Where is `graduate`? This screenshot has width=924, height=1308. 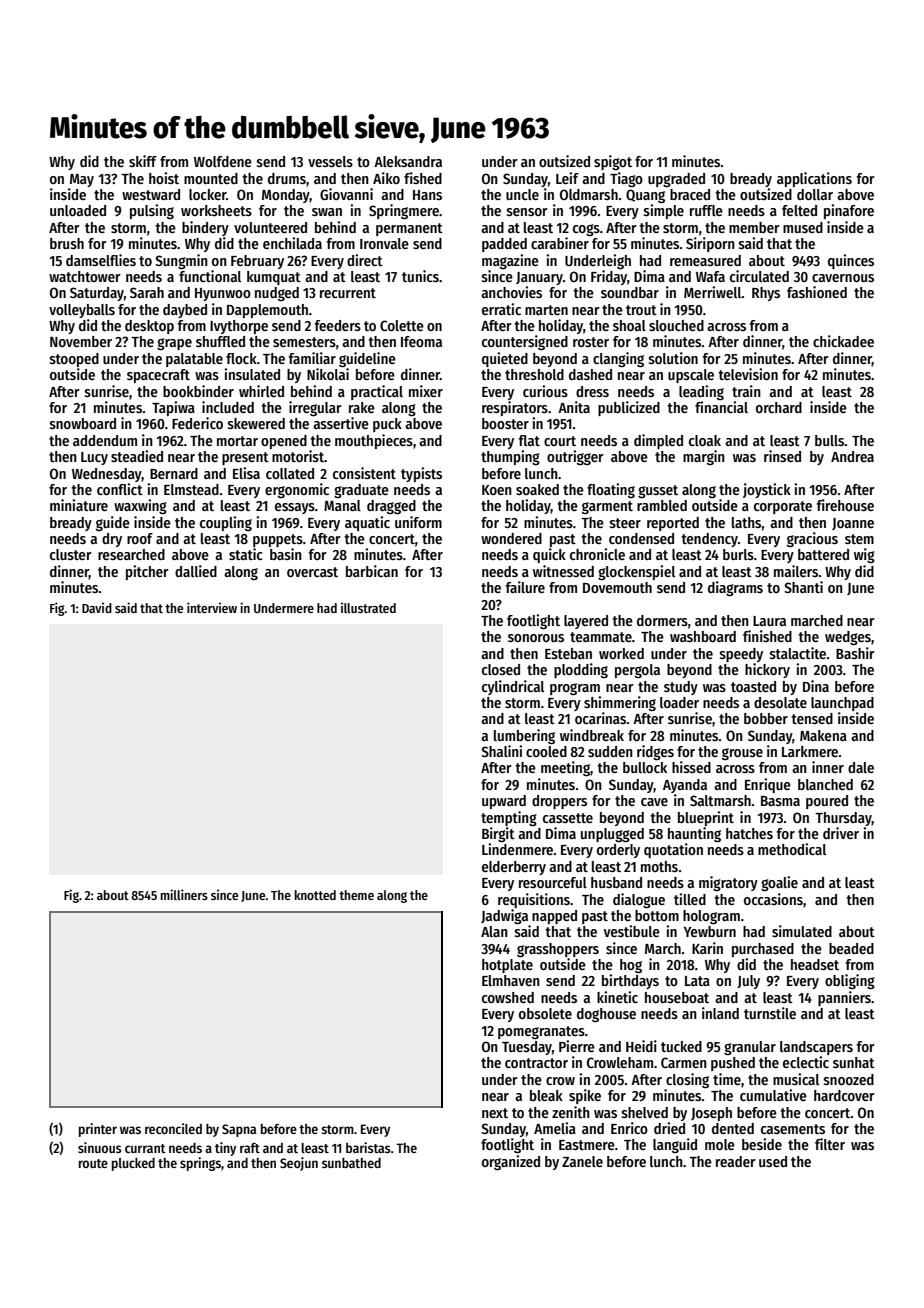 graduate is located at coordinates (361, 491).
